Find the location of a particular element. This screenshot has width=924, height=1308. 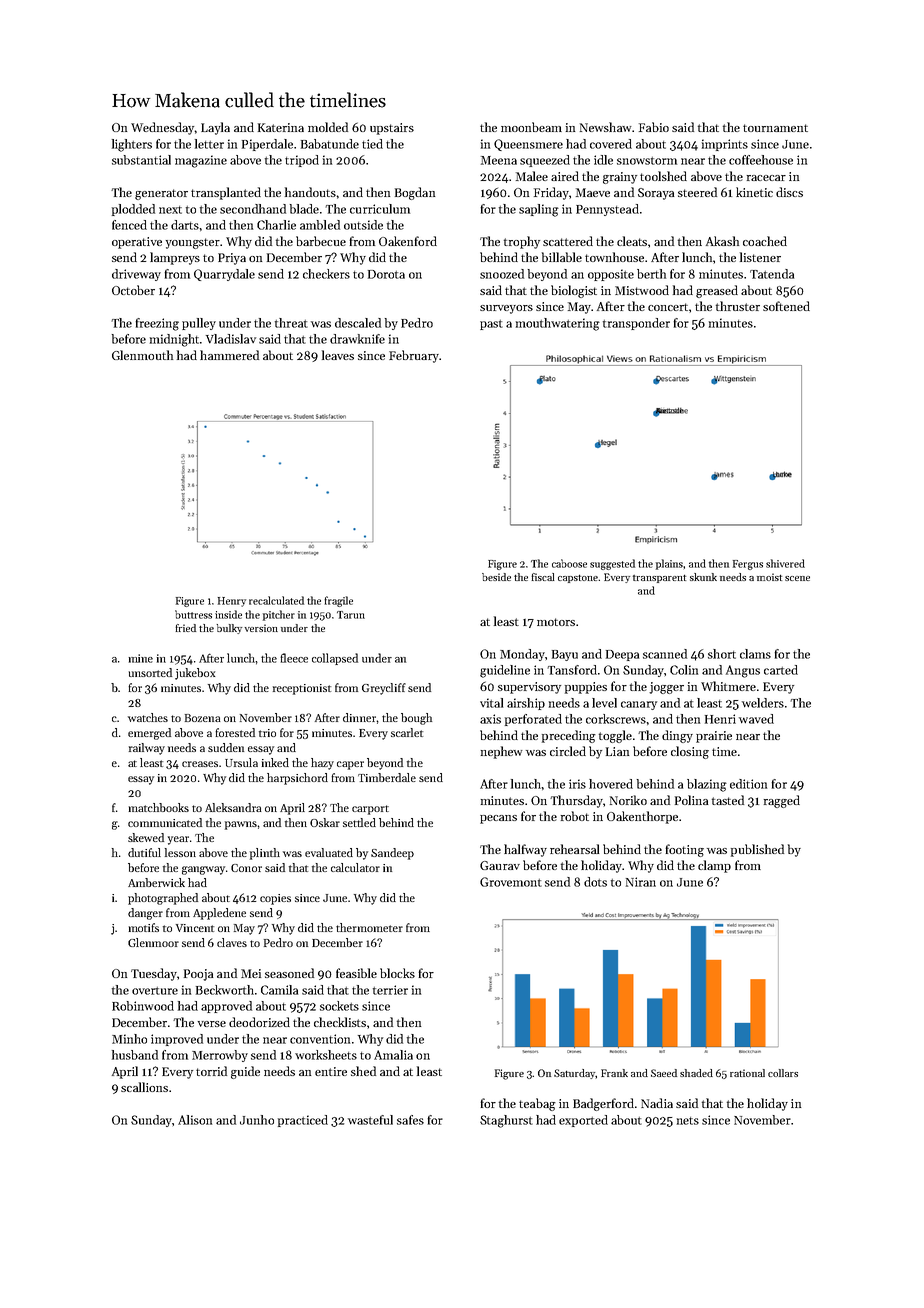

billable is located at coordinates (562, 257).
